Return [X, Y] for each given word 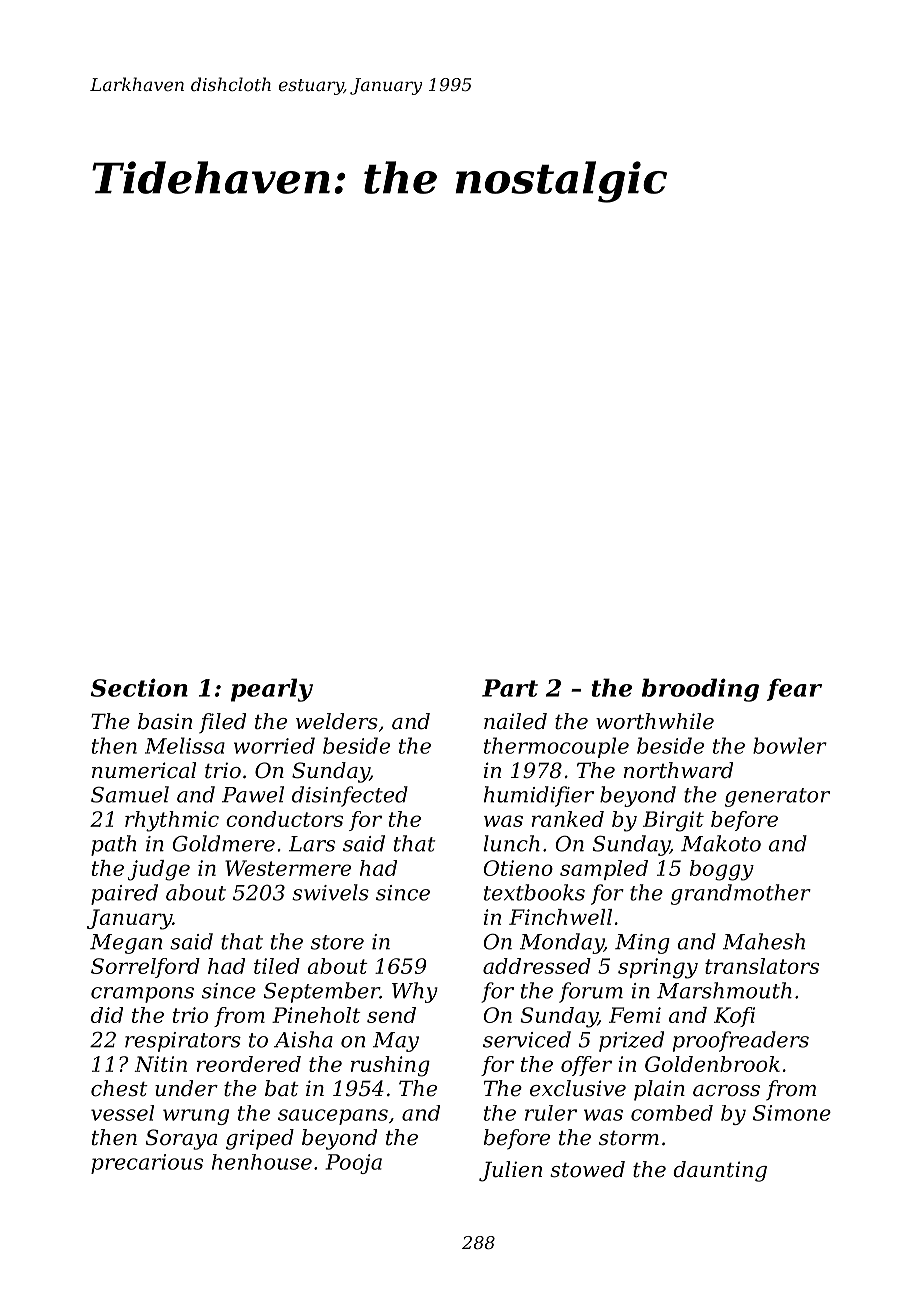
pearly [272, 690]
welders [337, 721]
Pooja [353, 1164]
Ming [642, 944]
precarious [147, 1164]
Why [415, 992]
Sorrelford [145, 968]
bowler [790, 745]
